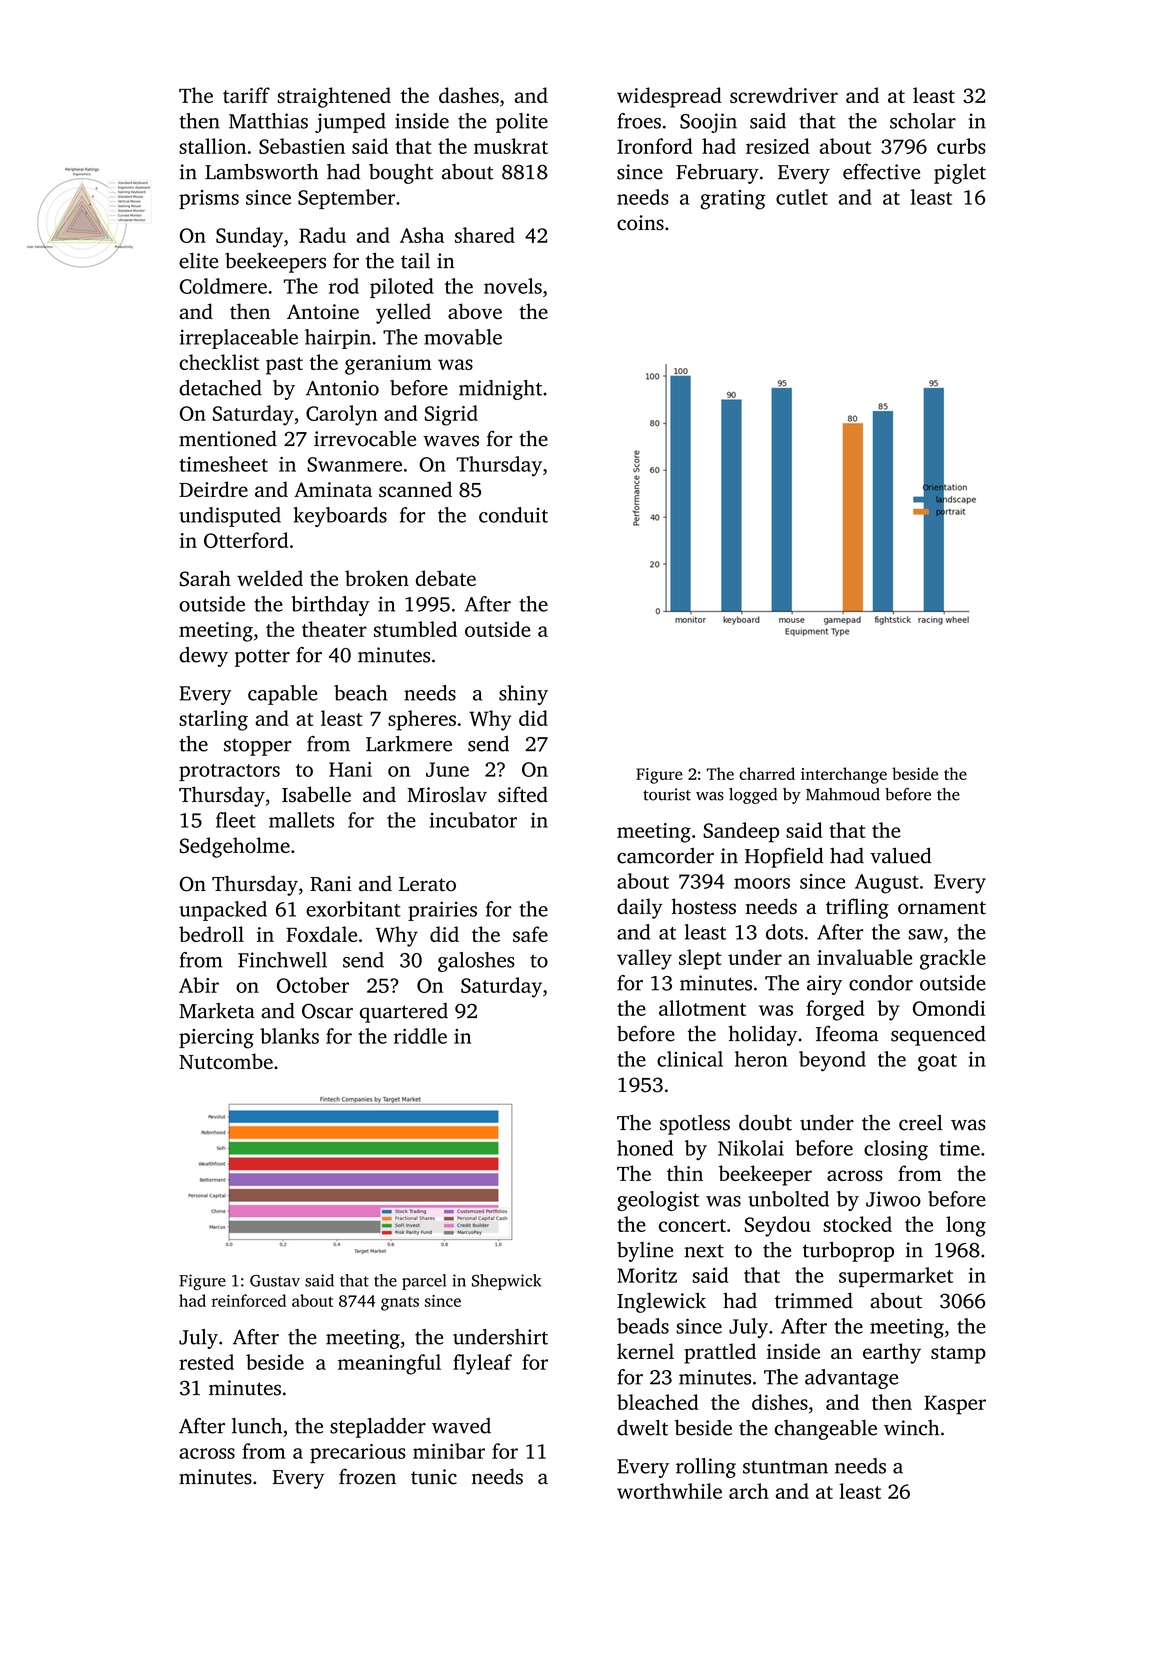 This document has width=1165, height=1654. What do you see at coordinates (530, 934) in the document?
I see `safe` at bounding box center [530, 934].
